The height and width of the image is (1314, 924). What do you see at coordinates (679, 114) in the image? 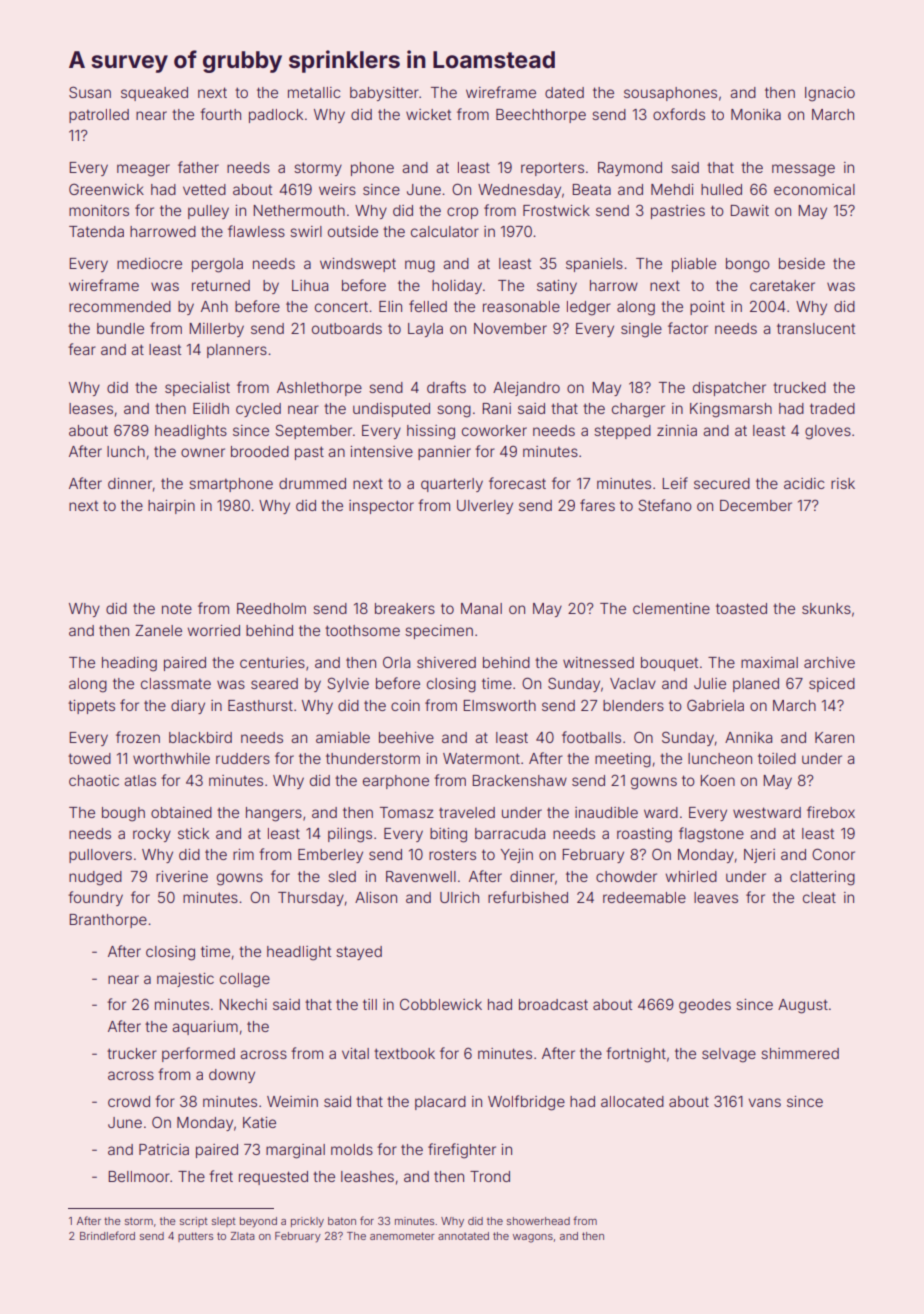
I see `oxfords` at bounding box center [679, 114].
